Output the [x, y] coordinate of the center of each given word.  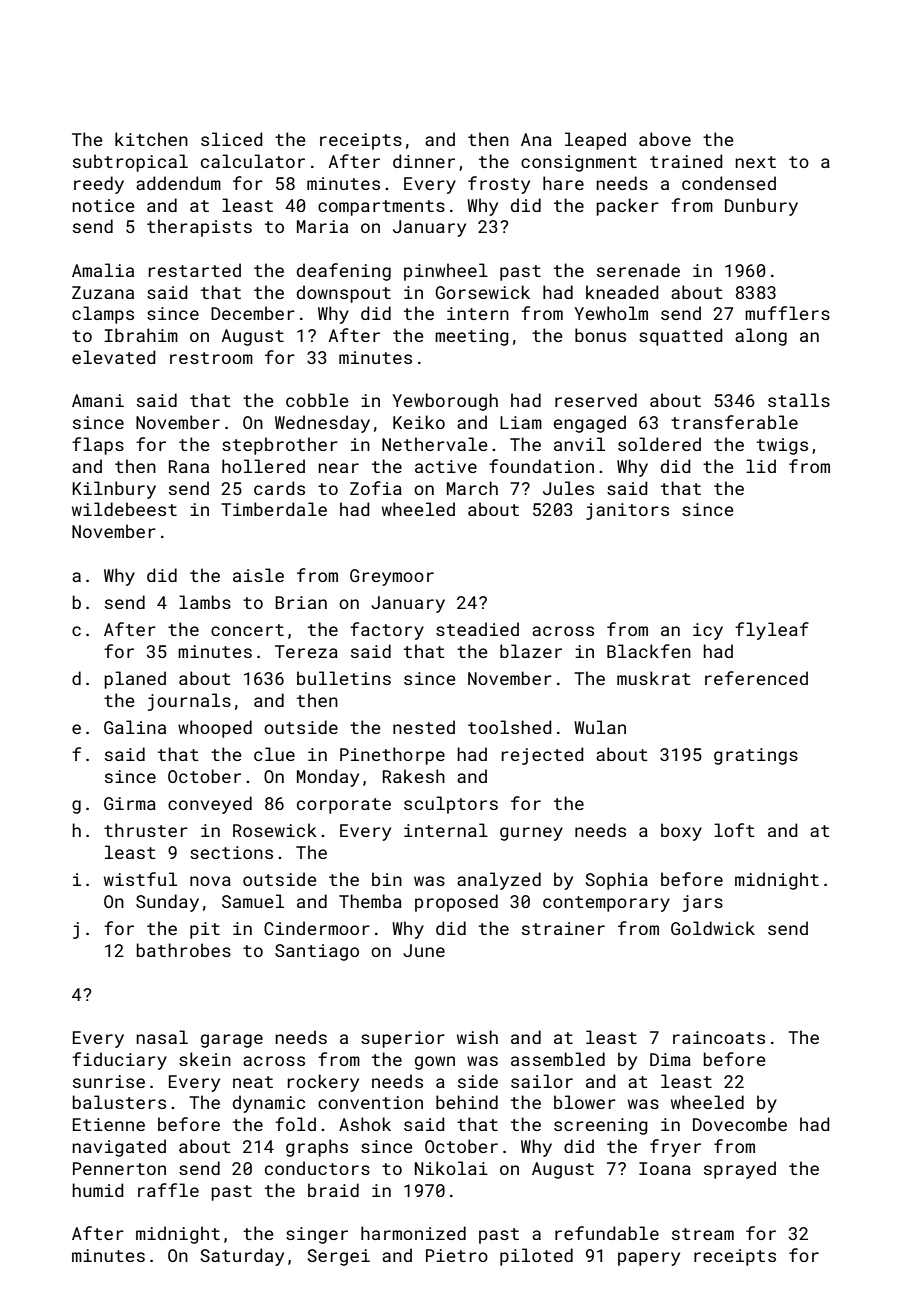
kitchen [151, 139]
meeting [472, 337]
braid [333, 1190]
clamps [103, 315]
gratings [756, 756]
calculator [253, 161]
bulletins [344, 678]
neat [253, 1082]
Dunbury [761, 207]
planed [135, 680]
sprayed [740, 1170]
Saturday [242, 1257]
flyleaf [772, 631]
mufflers [787, 313]
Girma [130, 803]
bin [387, 879]
